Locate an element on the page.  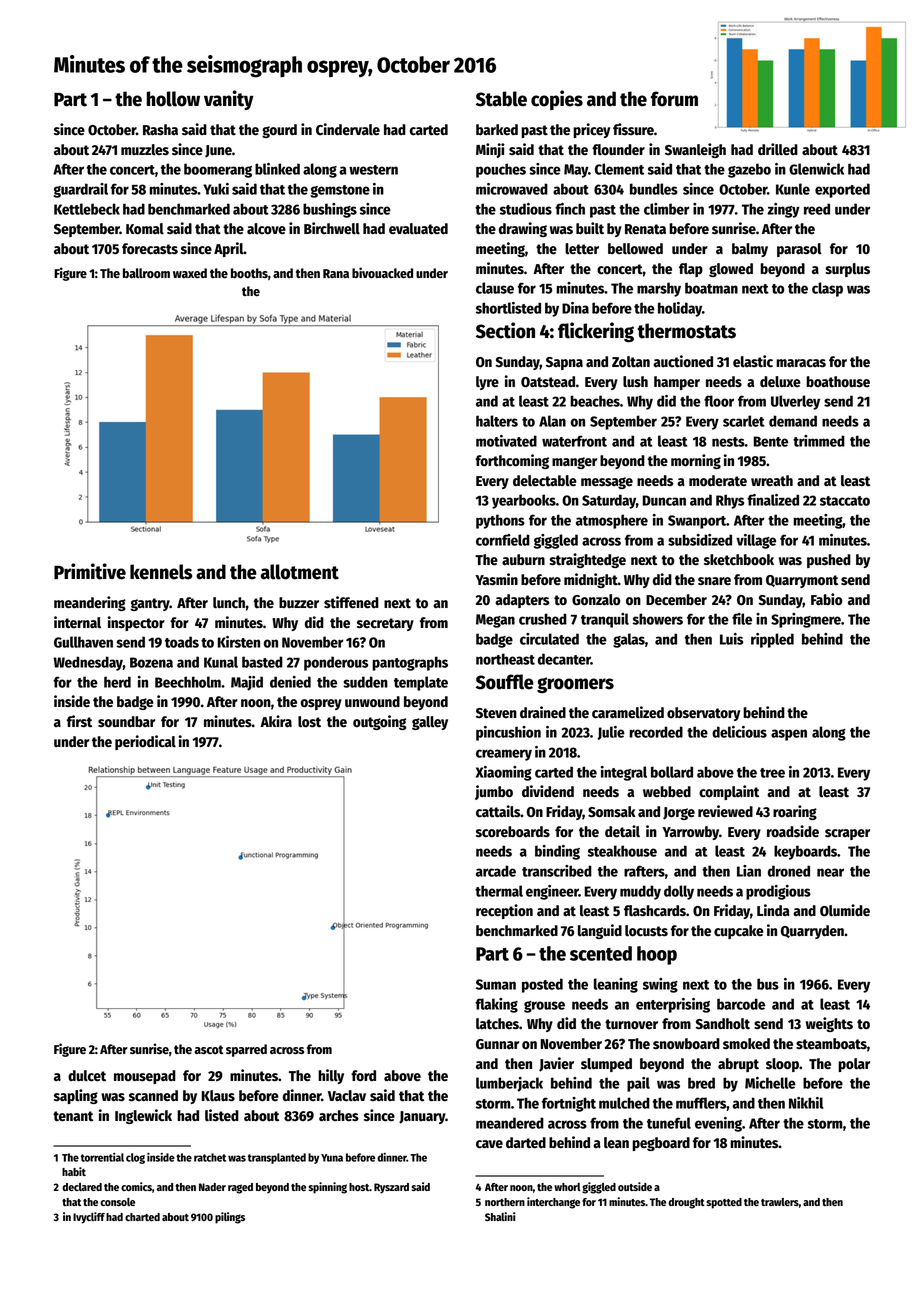
console is located at coordinates (117, 1202).
